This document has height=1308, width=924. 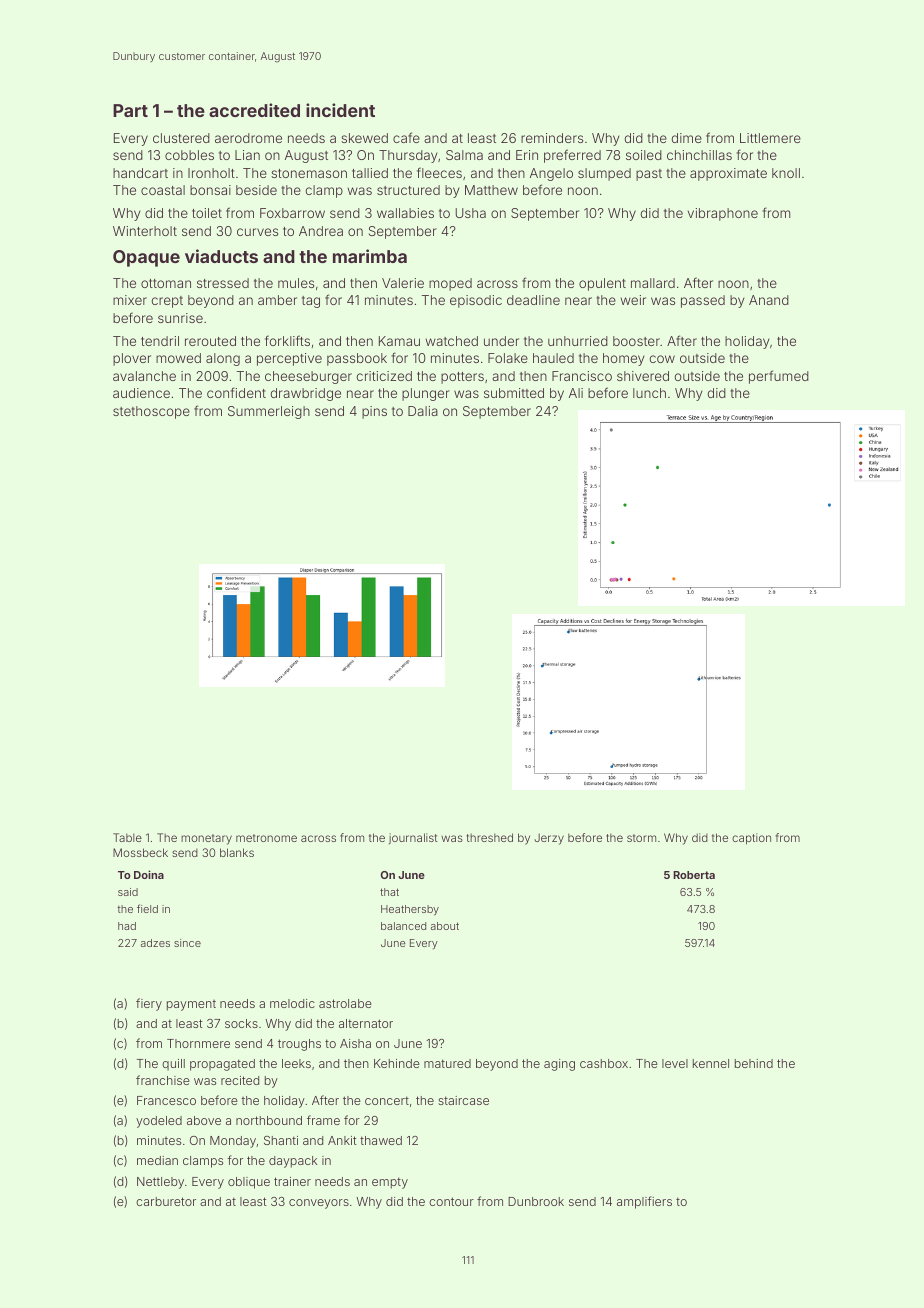 I want to click on stethoscope, so click(x=151, y=412).
